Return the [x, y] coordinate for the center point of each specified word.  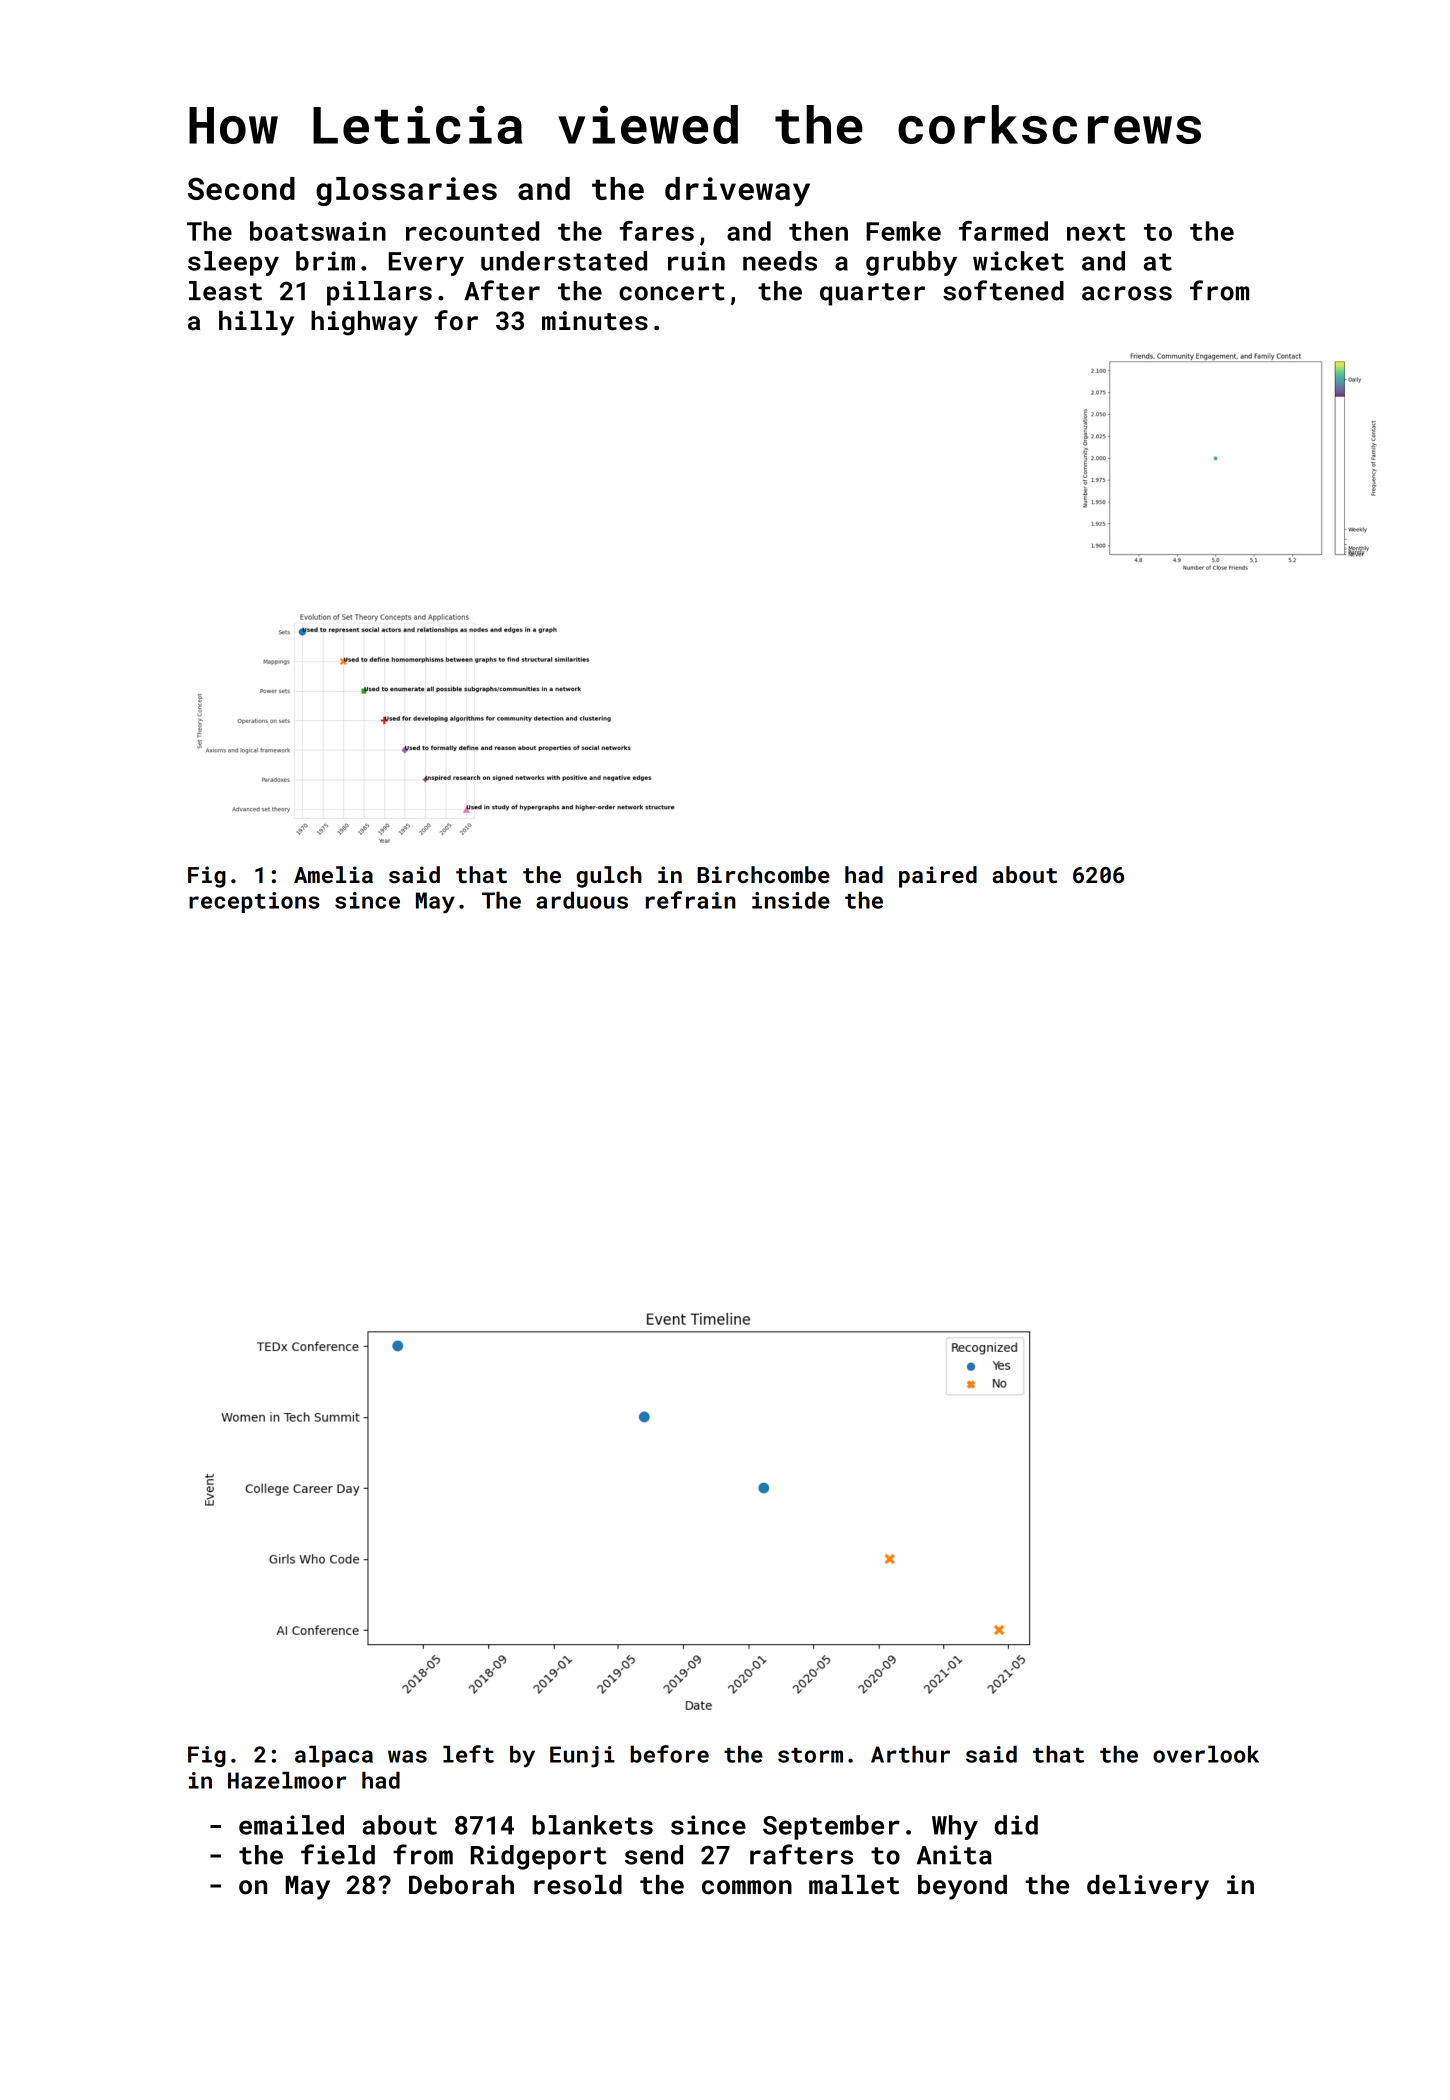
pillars [379, 293]
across [1127, 293]
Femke [903, 231]
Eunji [582, 1757]
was [407, 1756]
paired [938, 877]
